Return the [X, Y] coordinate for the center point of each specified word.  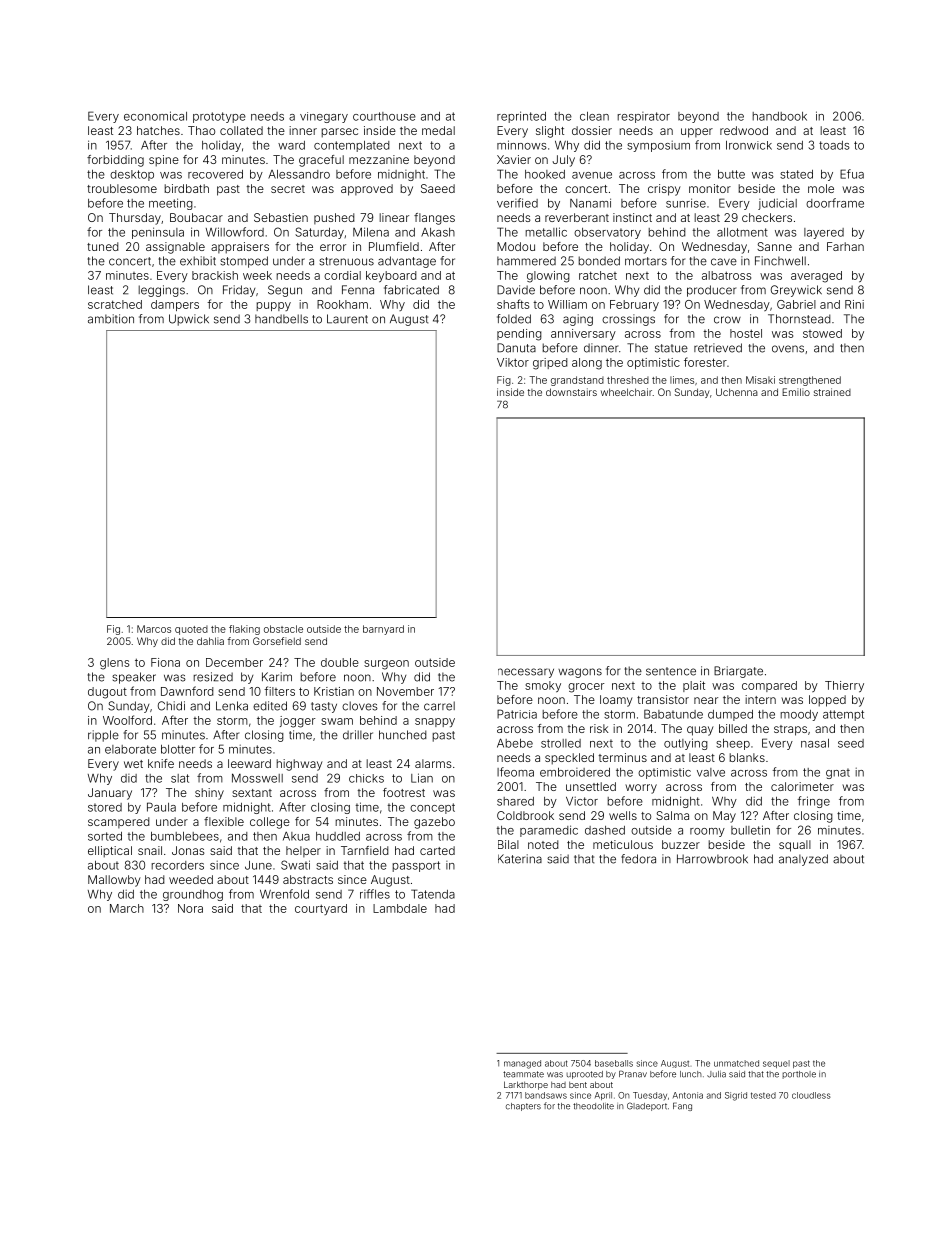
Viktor [513, 362]
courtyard [321, 909]
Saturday [319, 233]
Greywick [796, 291]
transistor [663, 699]
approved [367, 190]
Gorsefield [277, 641]
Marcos [154, 629]
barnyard [383, 630]
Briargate [738, 672]
